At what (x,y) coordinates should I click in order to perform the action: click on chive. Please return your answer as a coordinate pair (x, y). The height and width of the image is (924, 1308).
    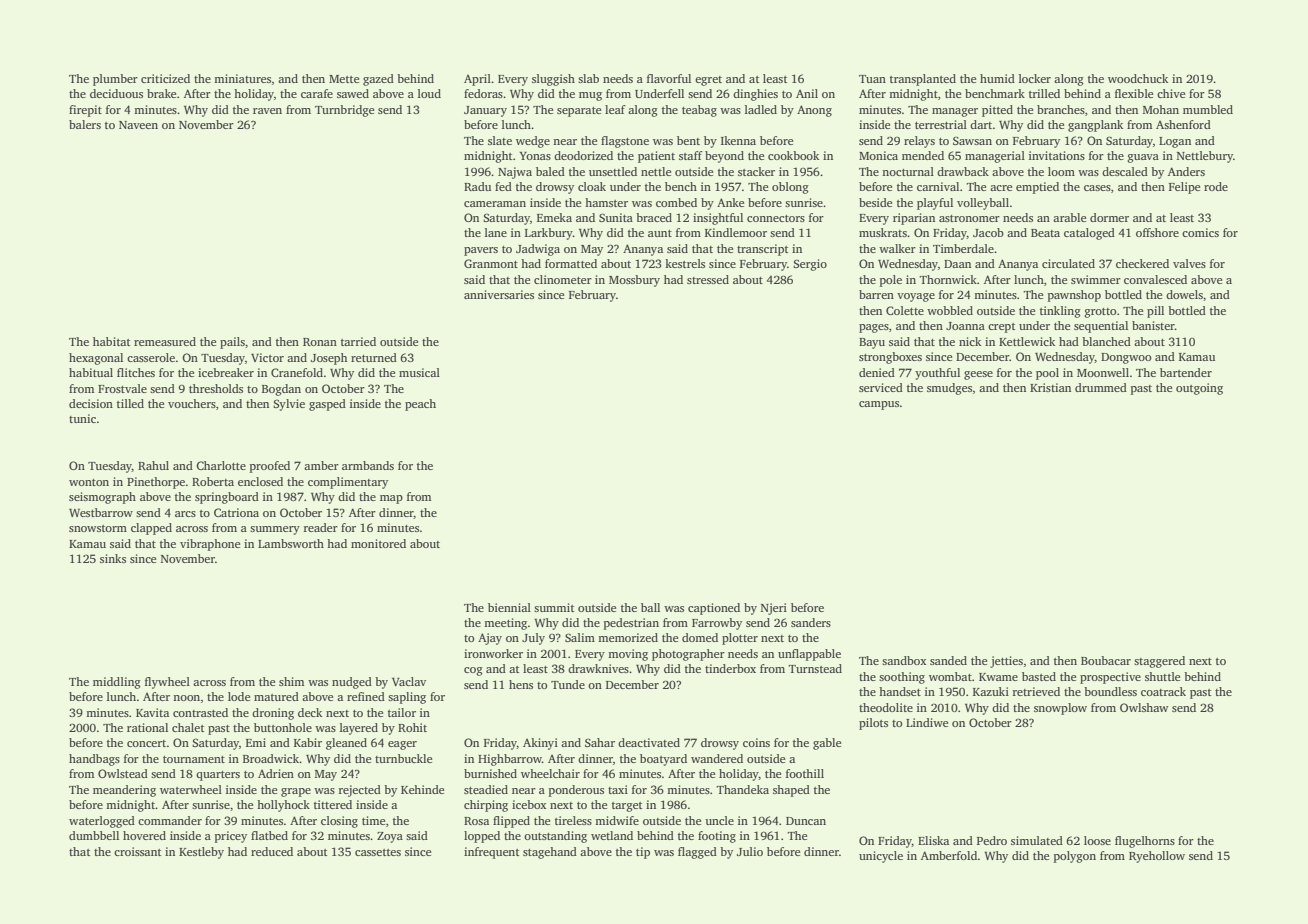
    Looking at the image, I should click on (1171, 93).
